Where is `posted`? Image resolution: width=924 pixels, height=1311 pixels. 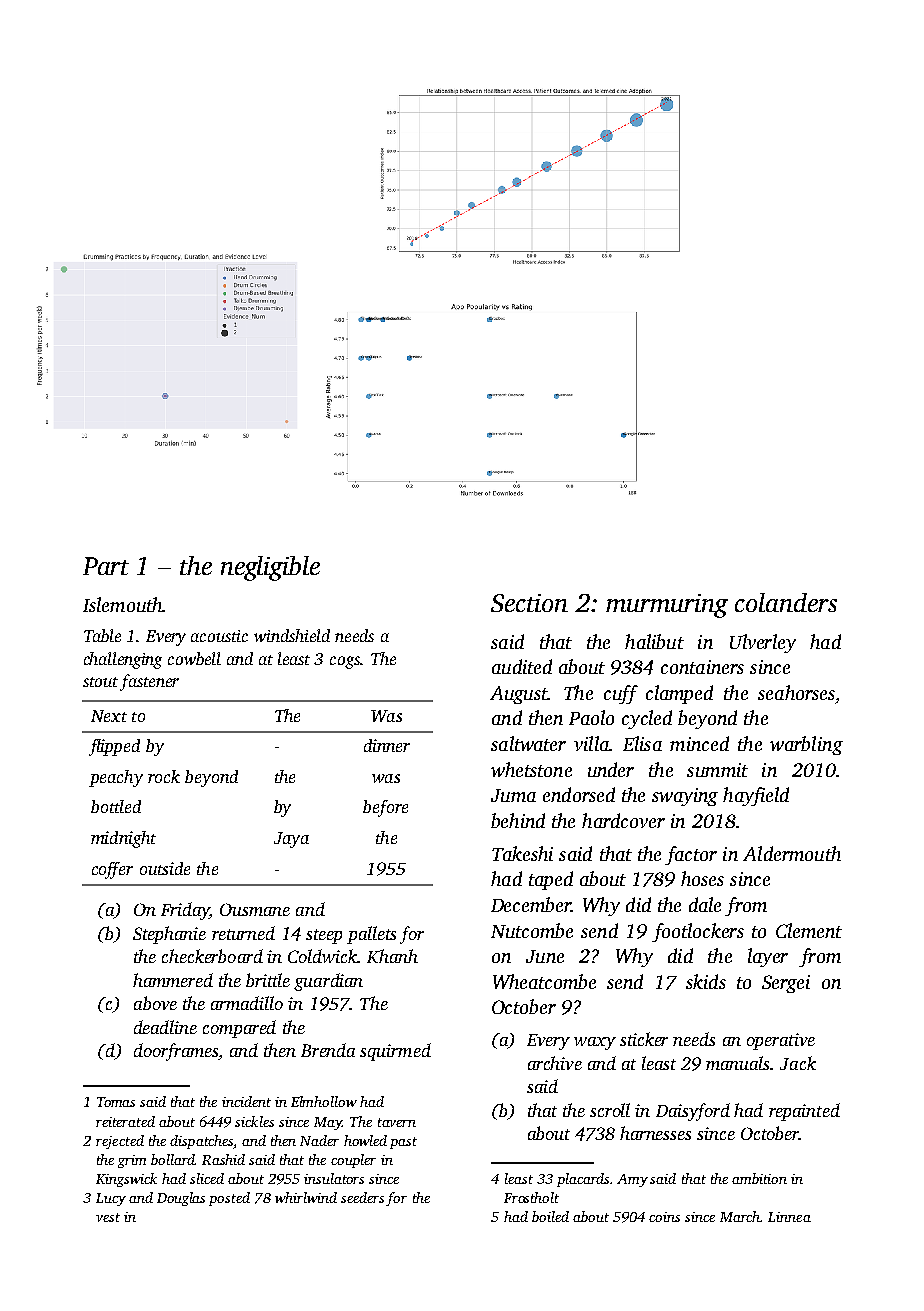
posted is located at coordinates (229, 1199).
